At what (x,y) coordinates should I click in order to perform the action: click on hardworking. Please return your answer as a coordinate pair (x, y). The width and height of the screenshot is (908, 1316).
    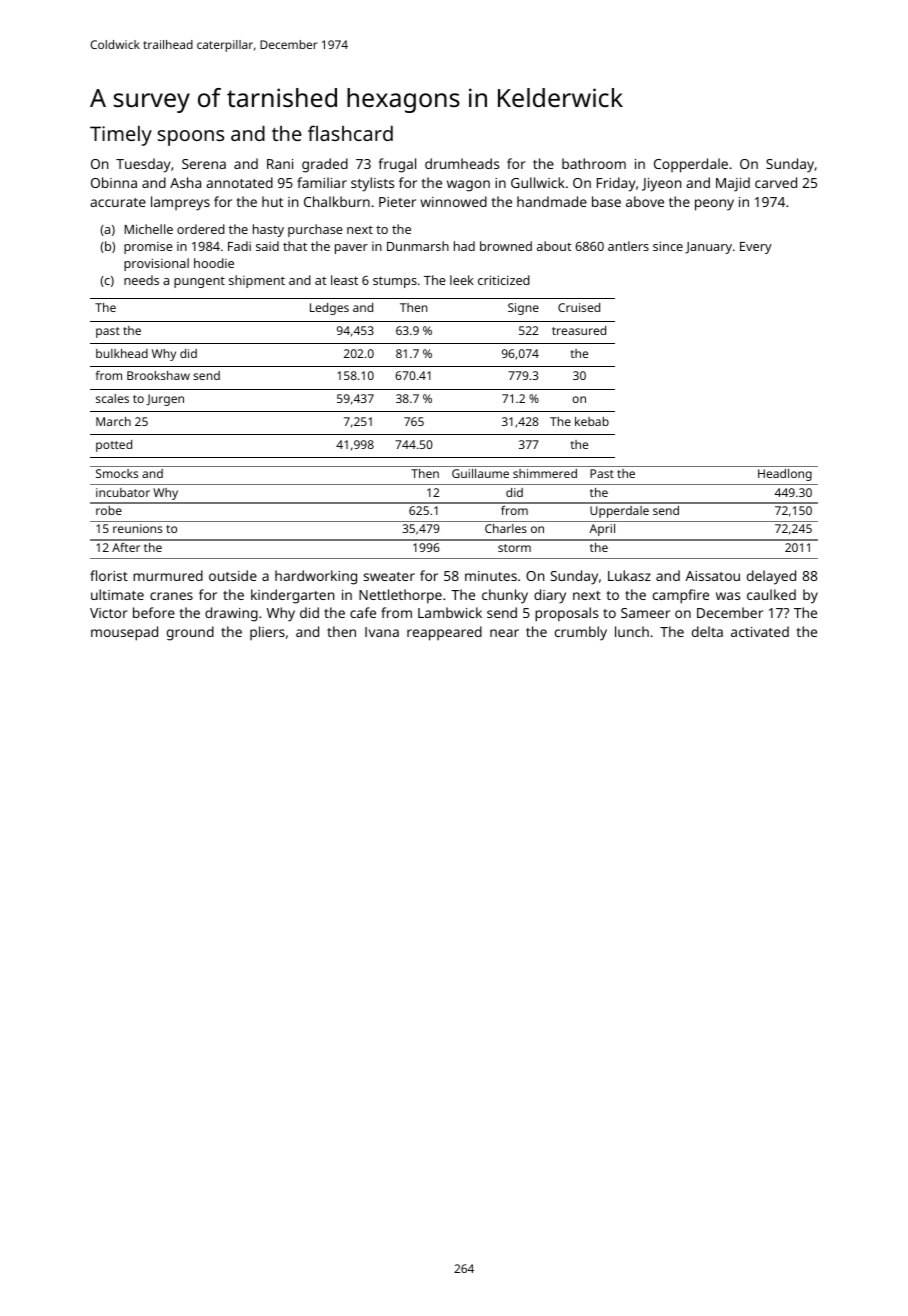
    Looking at the image, I should click on (316, 577).
